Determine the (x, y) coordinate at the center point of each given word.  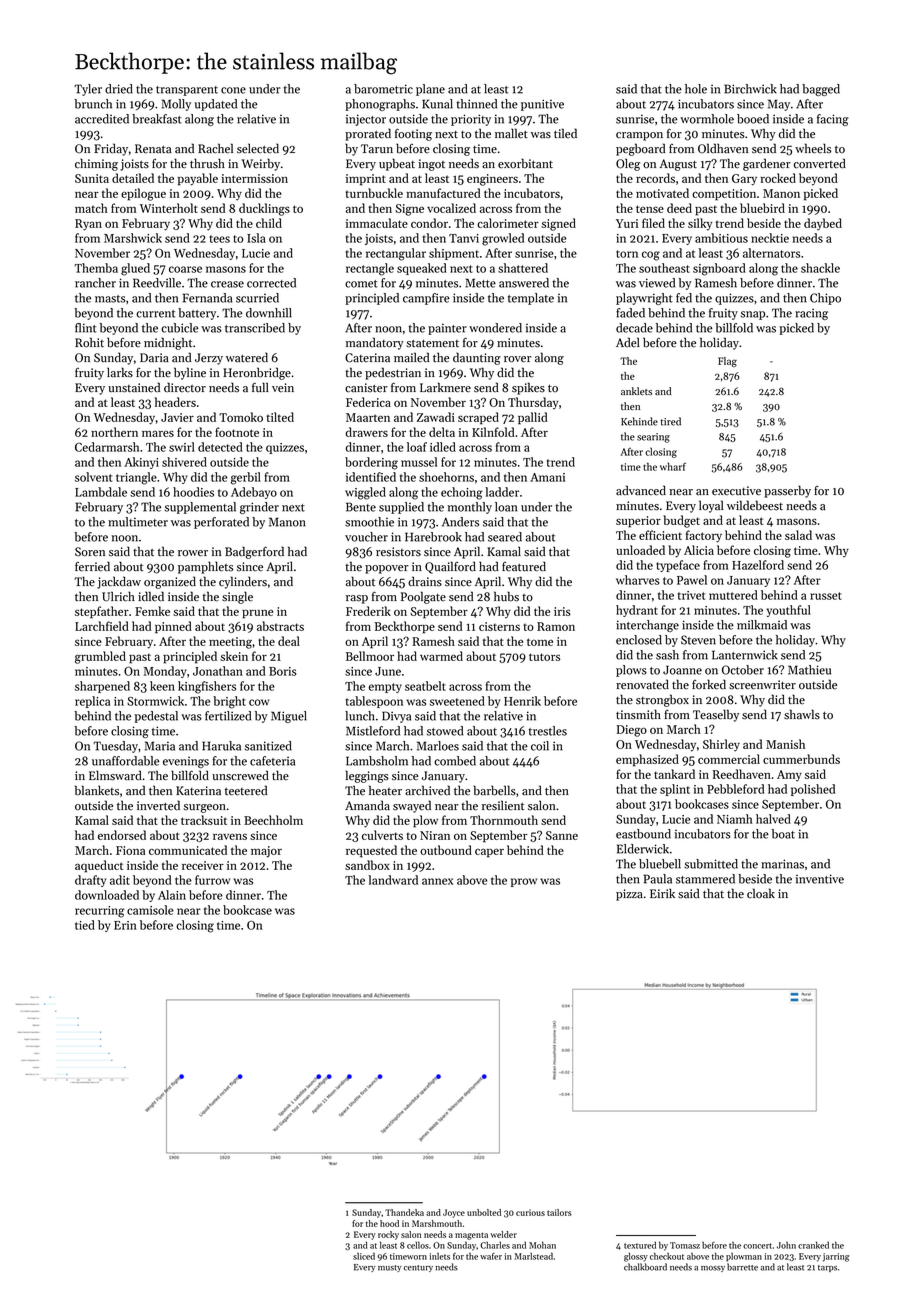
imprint (366, 180)
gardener (767, 164)
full (260, 387)
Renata (153, 149)
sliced (364, 1256)
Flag (727, 362)
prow (524, 882)
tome (540, 642)
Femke (152, 611)
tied (85, 925)
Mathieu (809, 670)
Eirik (662, 893)
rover (517, 359)
